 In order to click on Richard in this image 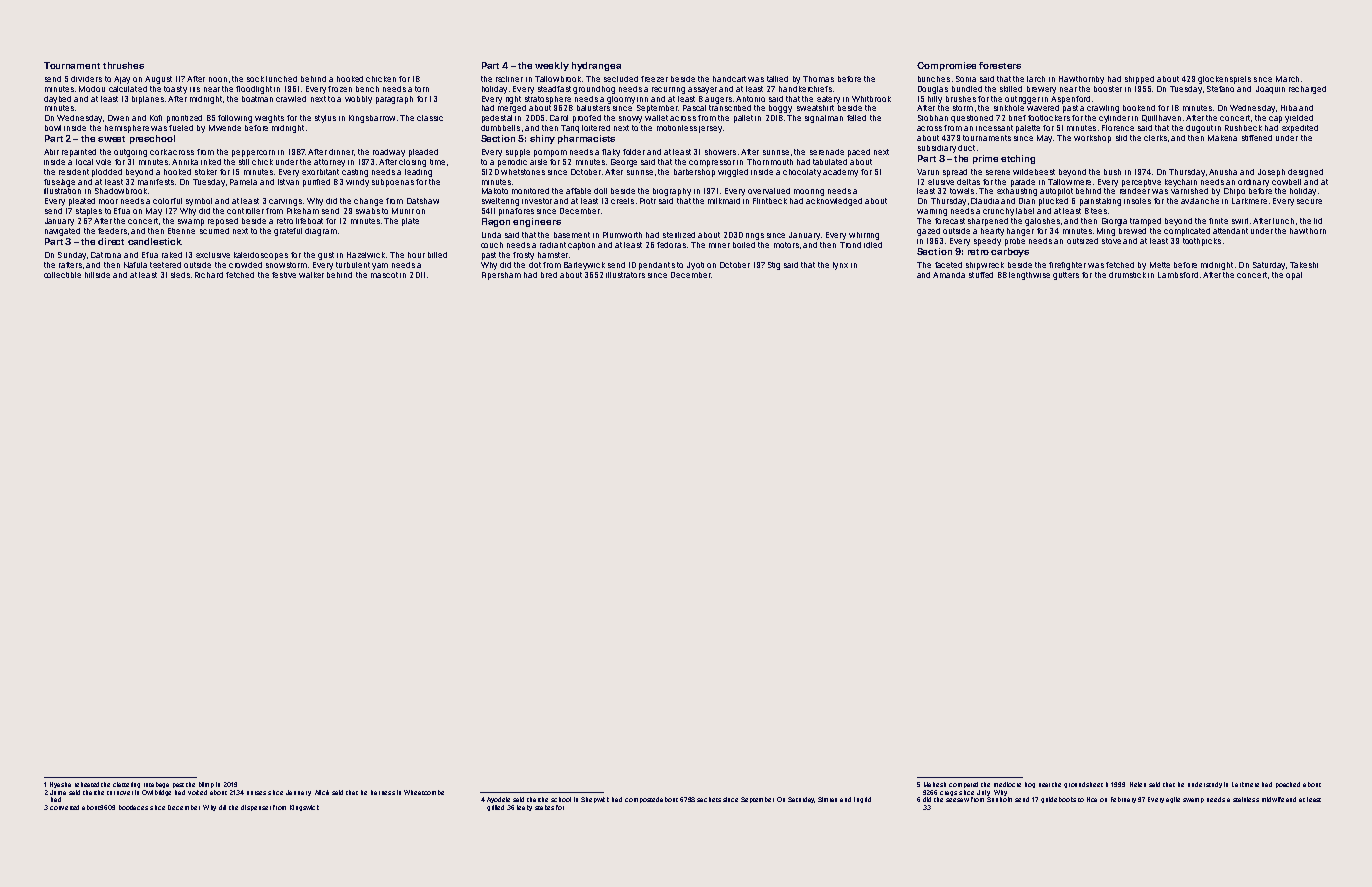, I will do `click(209, 275)`.
